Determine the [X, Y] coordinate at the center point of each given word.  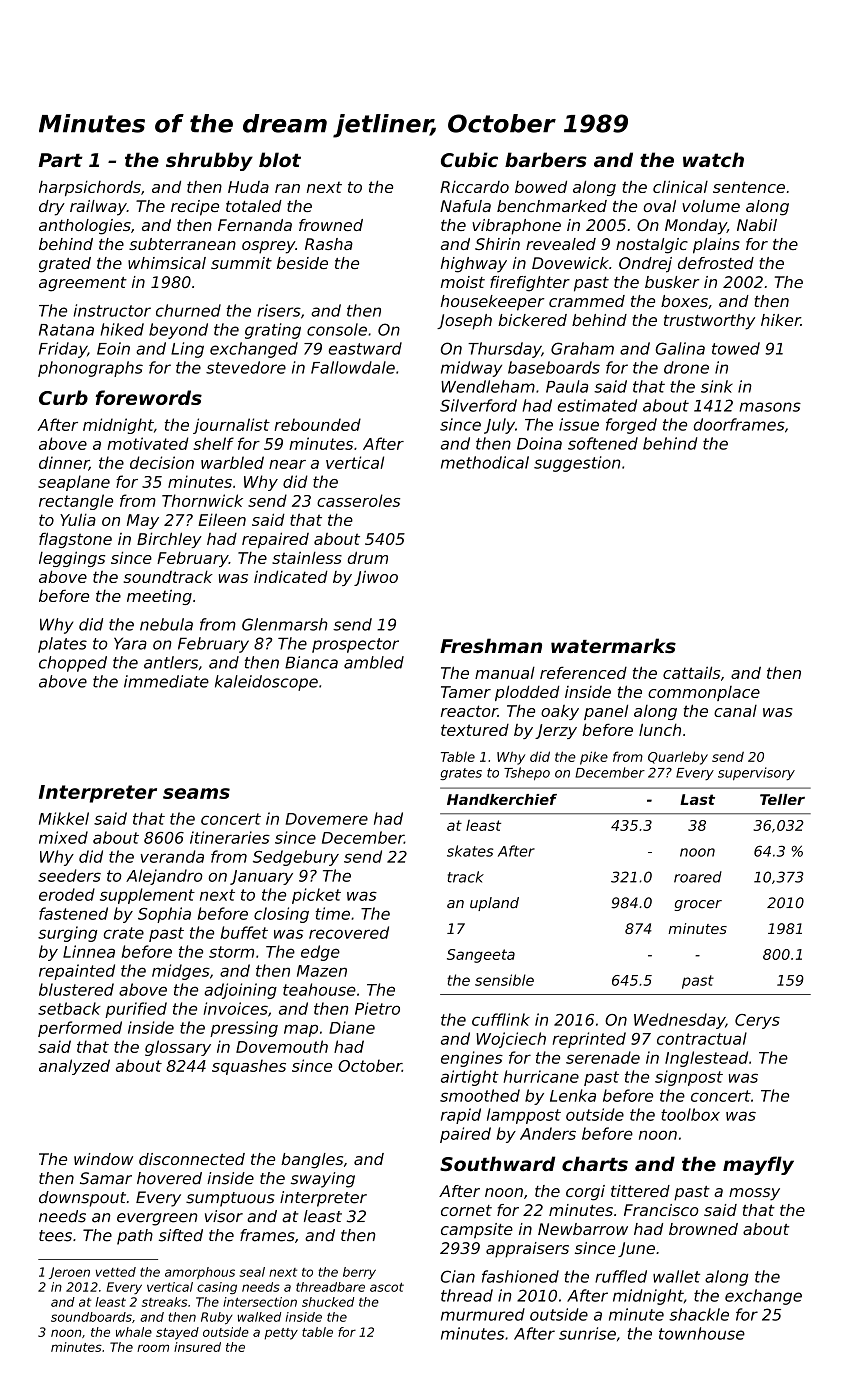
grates [461, 774]
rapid [461, 1116]
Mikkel [64, 818]
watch [713, 159]
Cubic [469, 159]
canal [735, 711]
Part [60, 160]
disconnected [192, 1159]
